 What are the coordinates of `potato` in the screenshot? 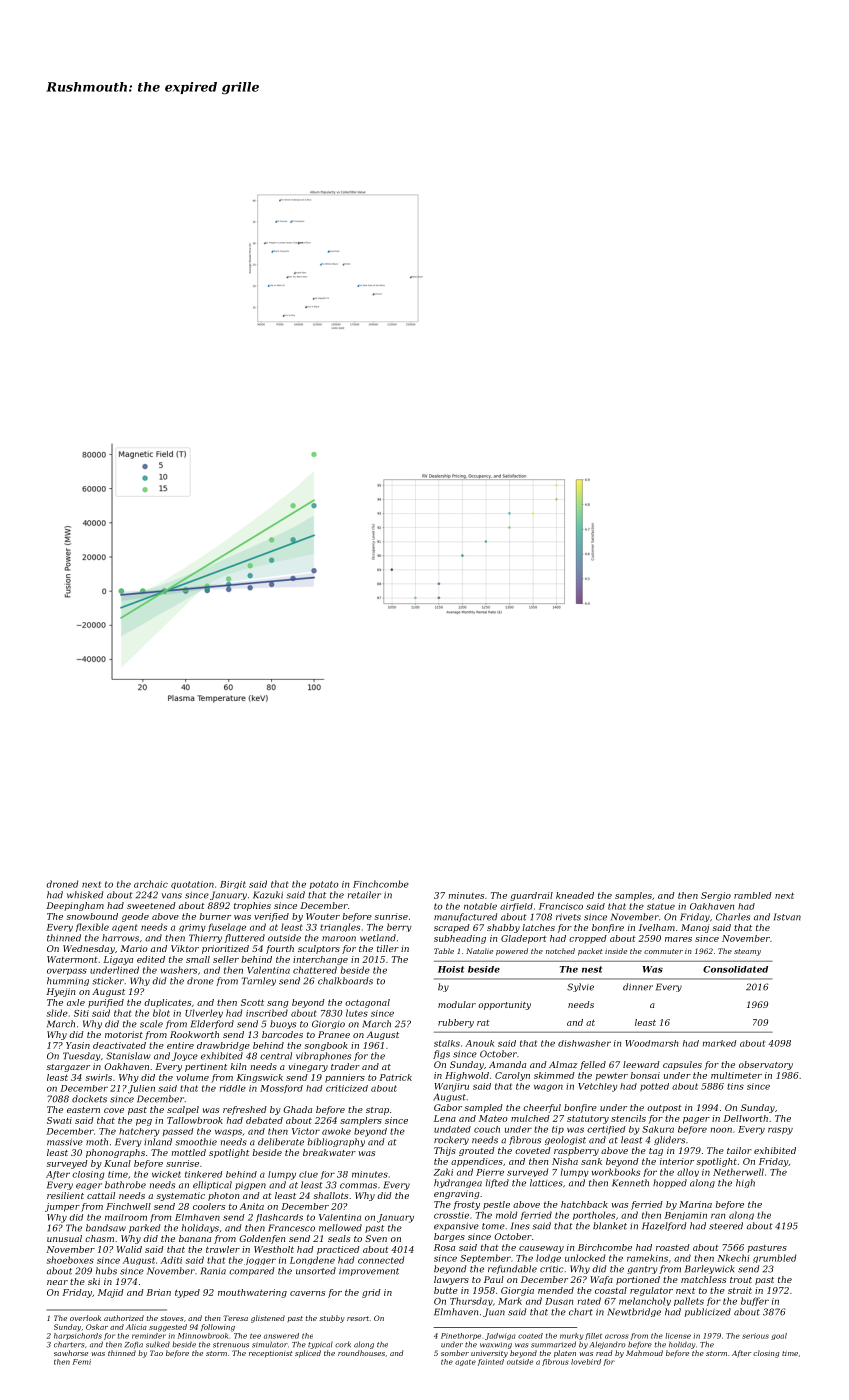 It's located at (324, 885).
